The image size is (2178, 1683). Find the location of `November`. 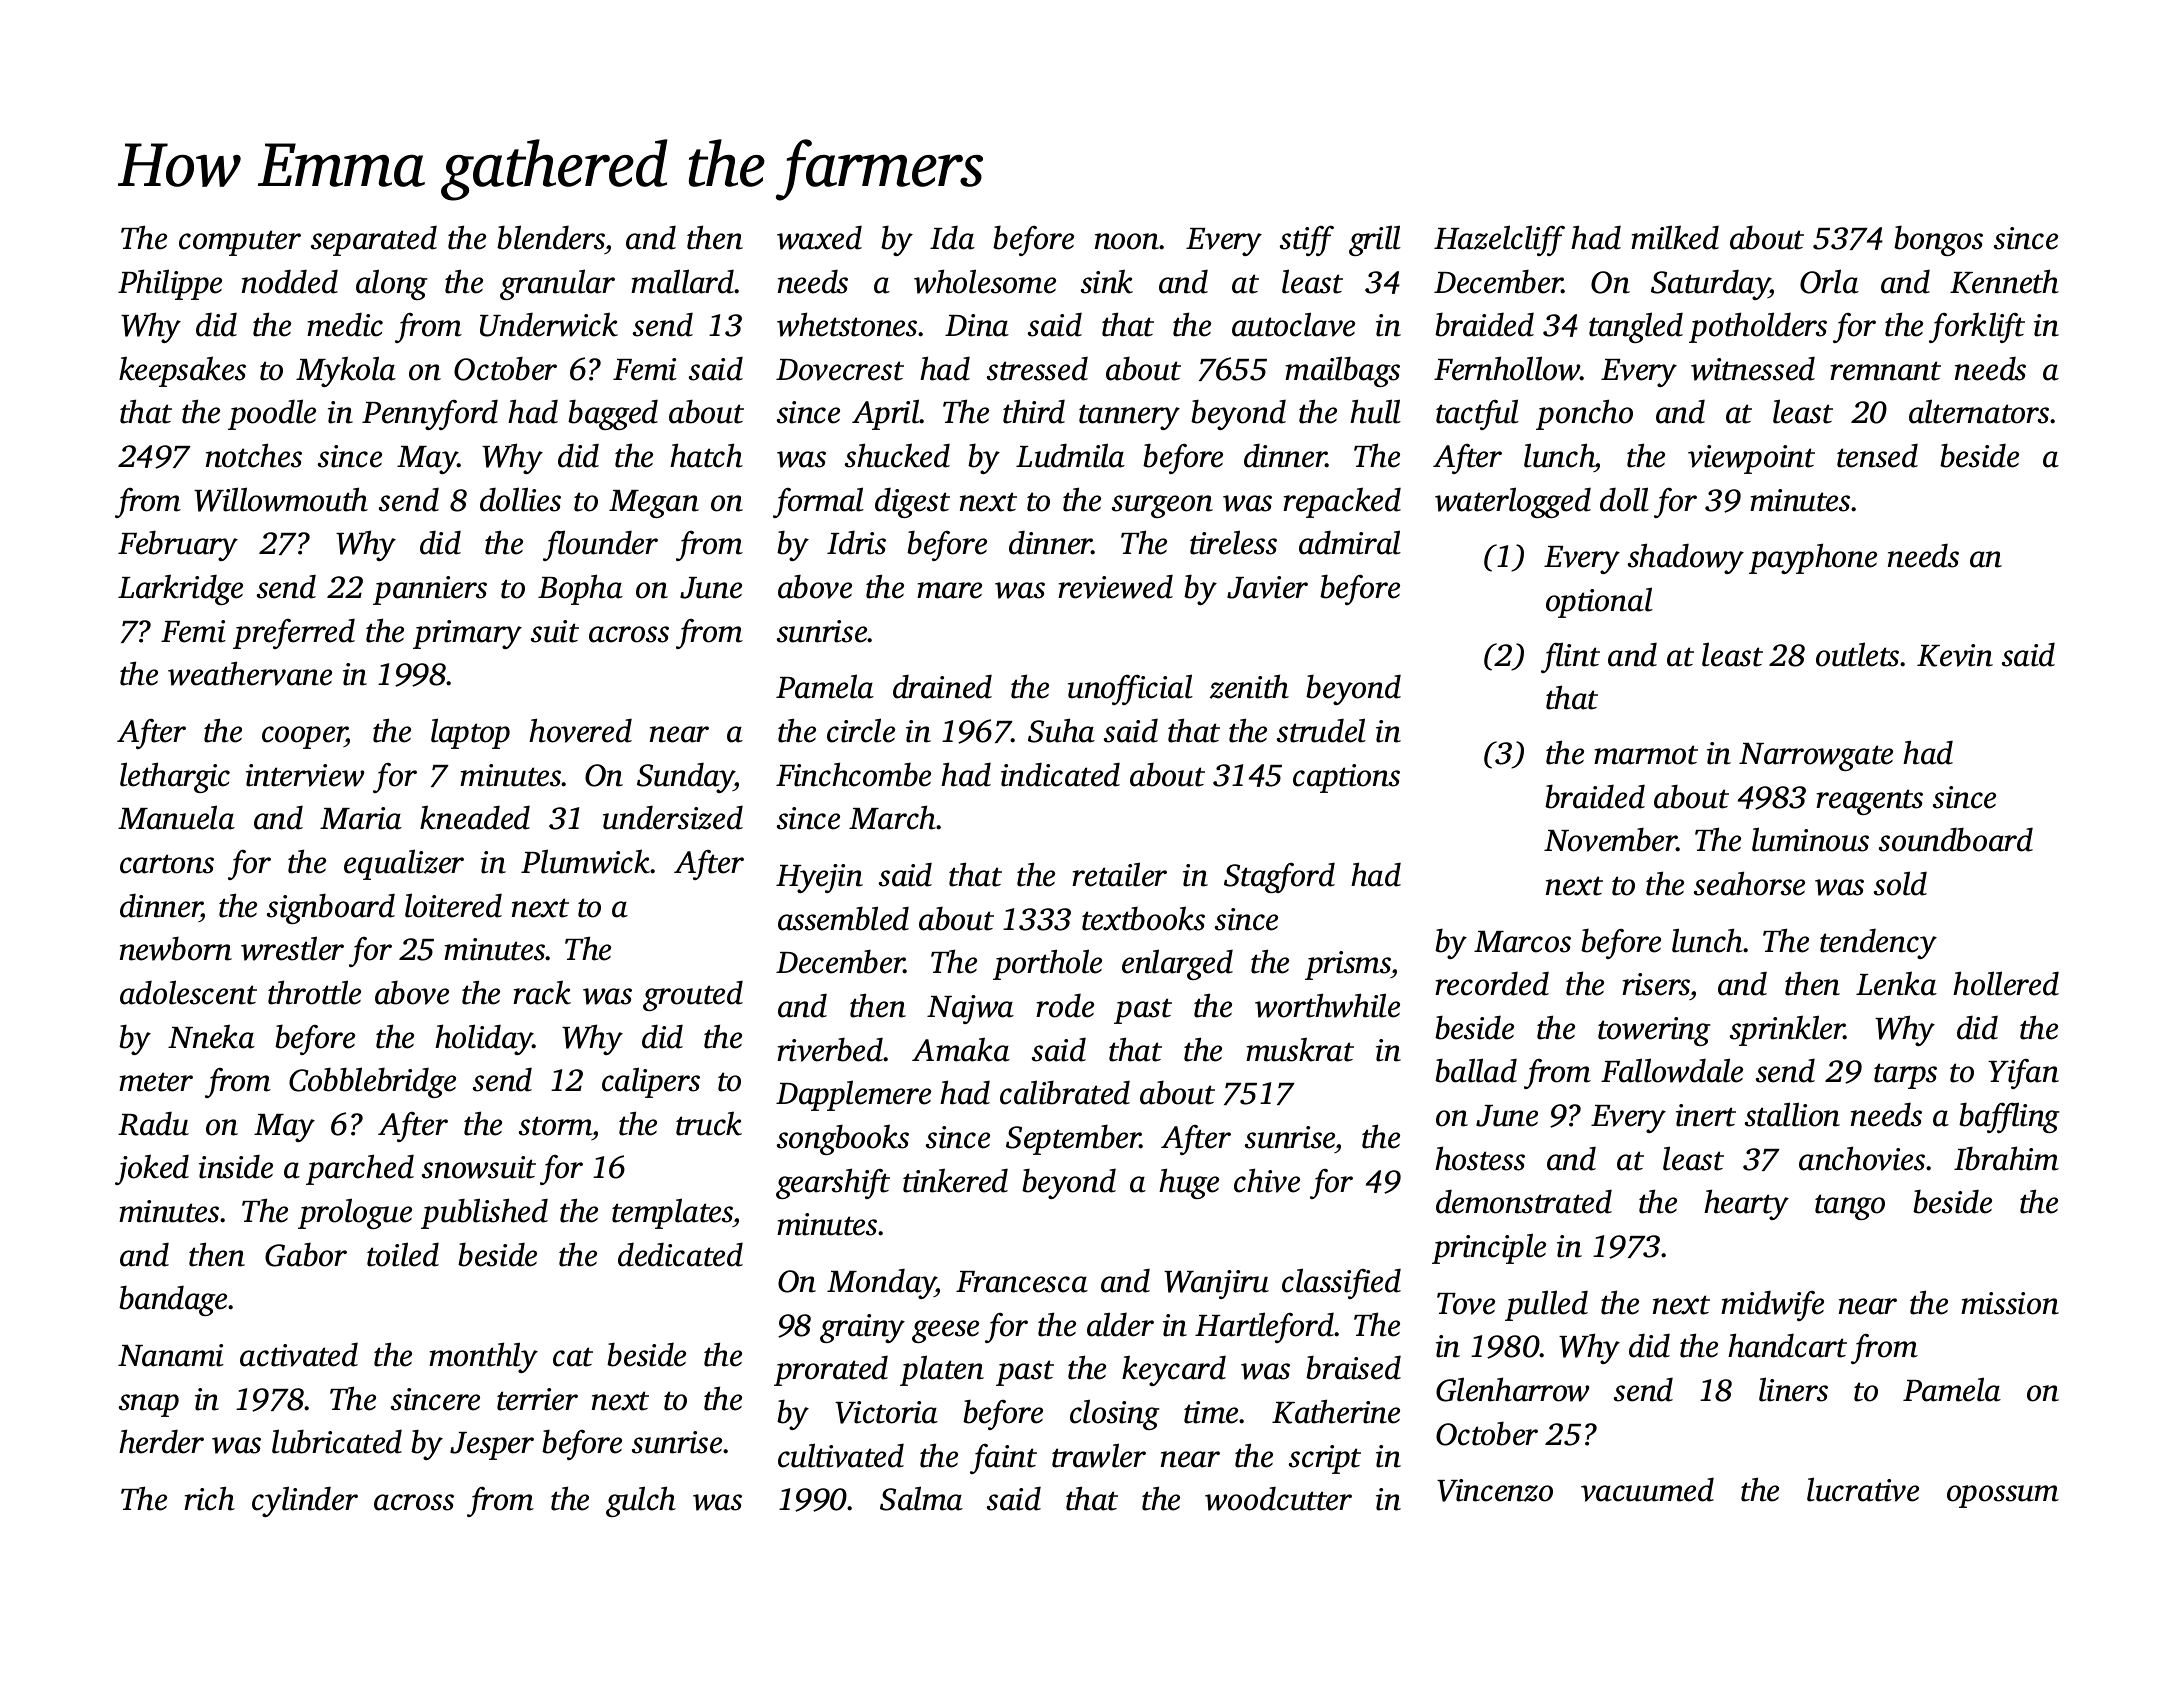

November is located at coordinates (1610, 839).
